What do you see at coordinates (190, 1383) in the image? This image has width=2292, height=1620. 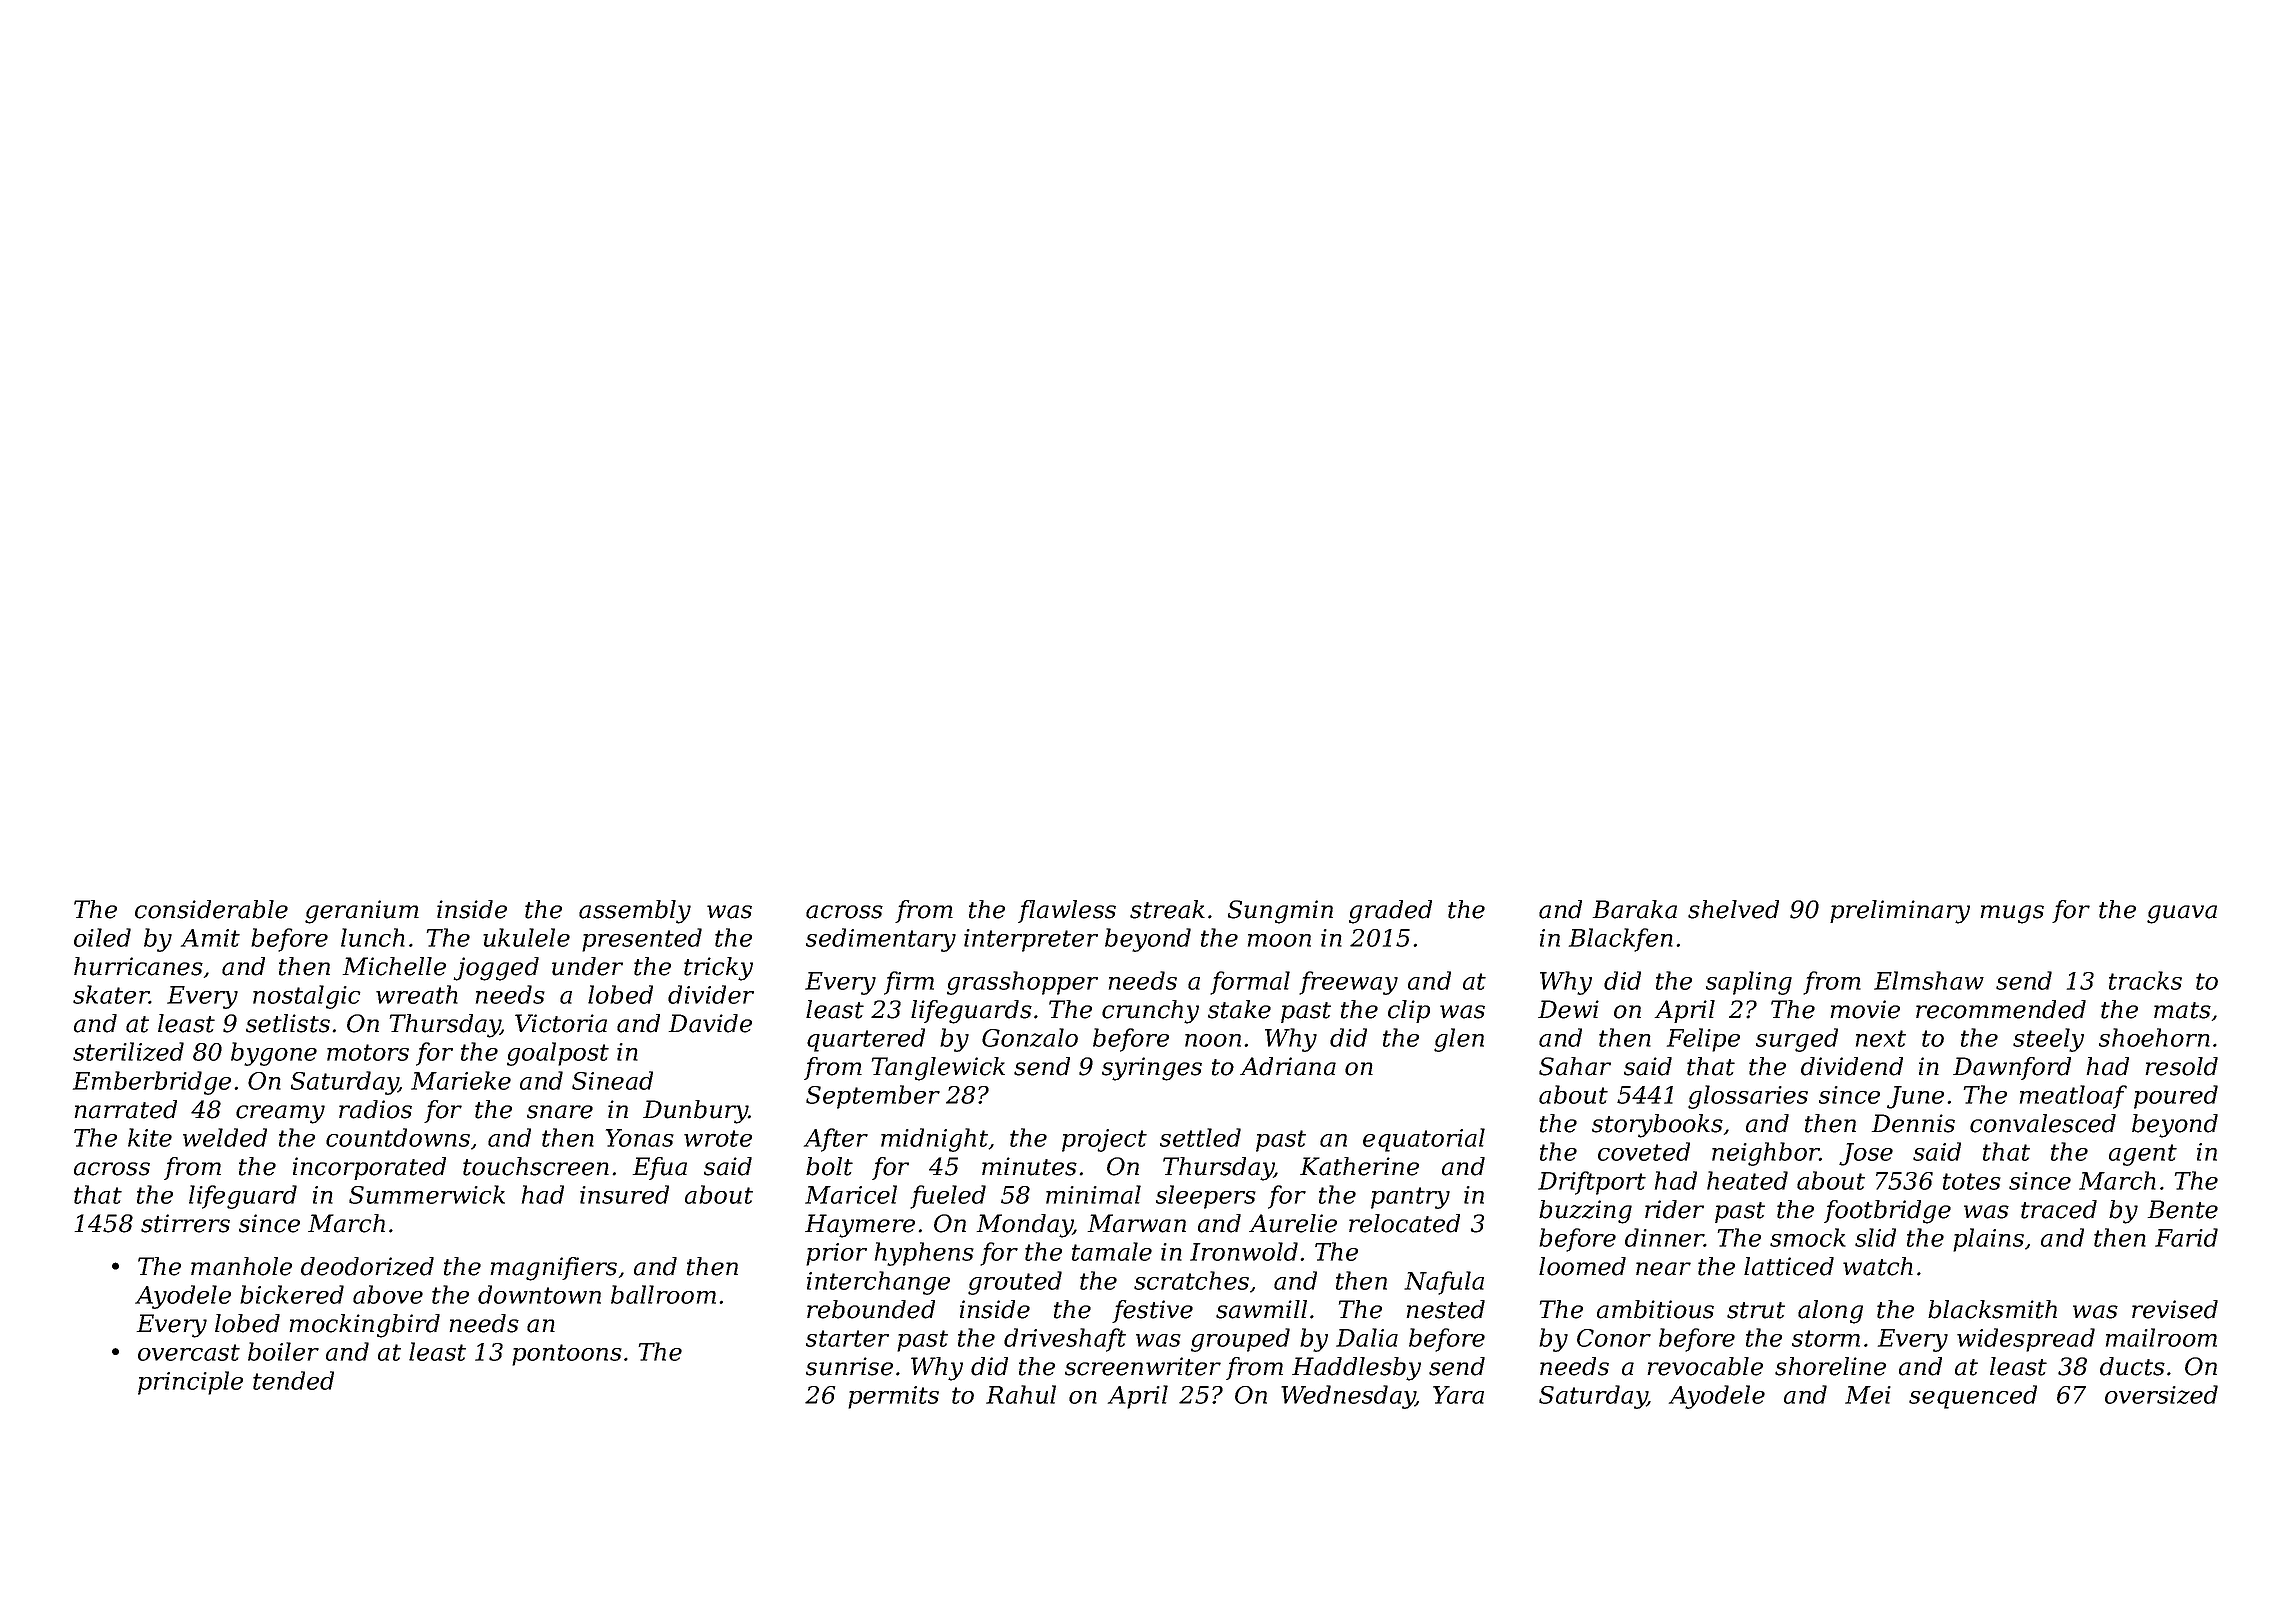 I see `principle` at bounding box center [190, 1383].
